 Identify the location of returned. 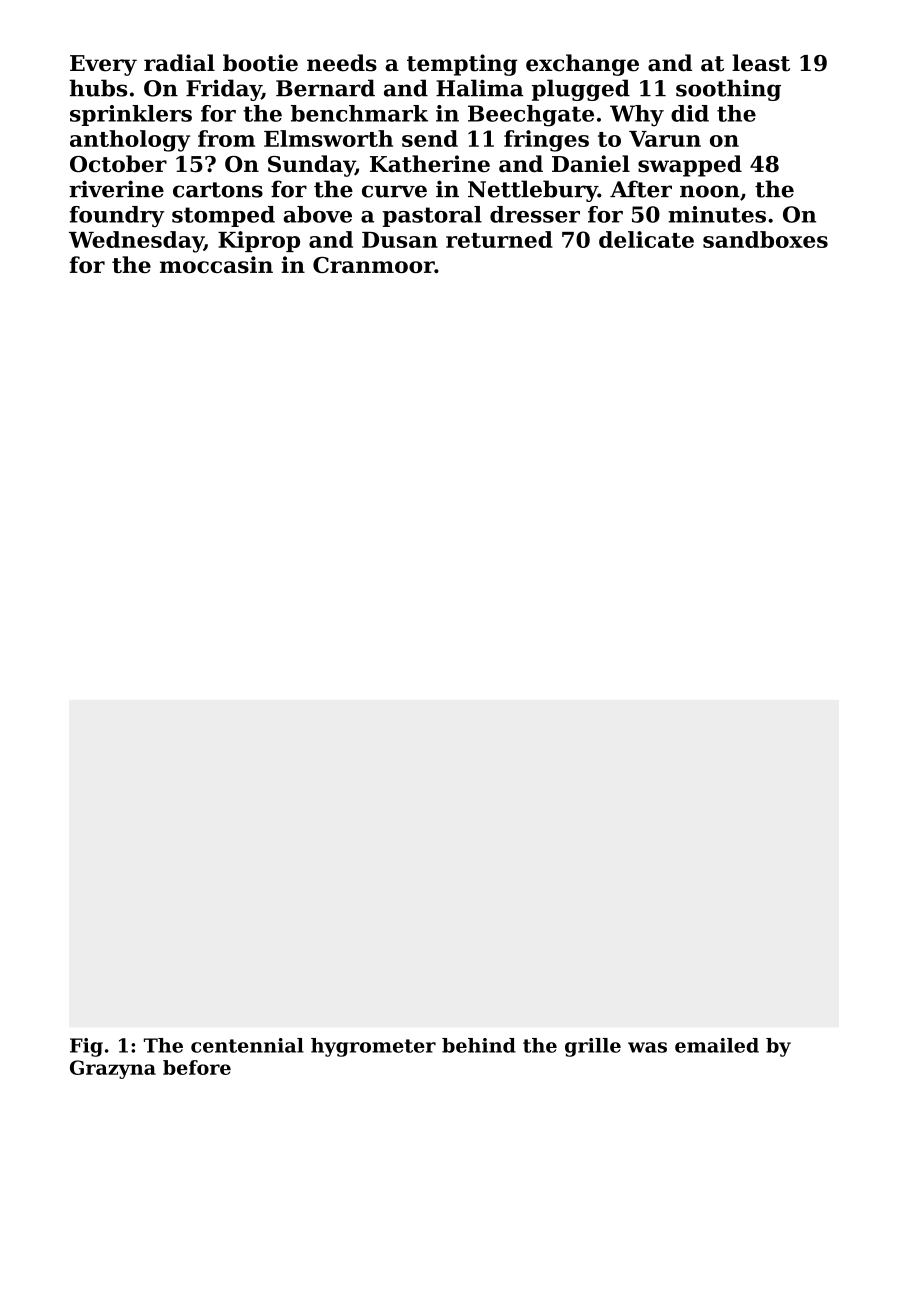
(499, 239).
